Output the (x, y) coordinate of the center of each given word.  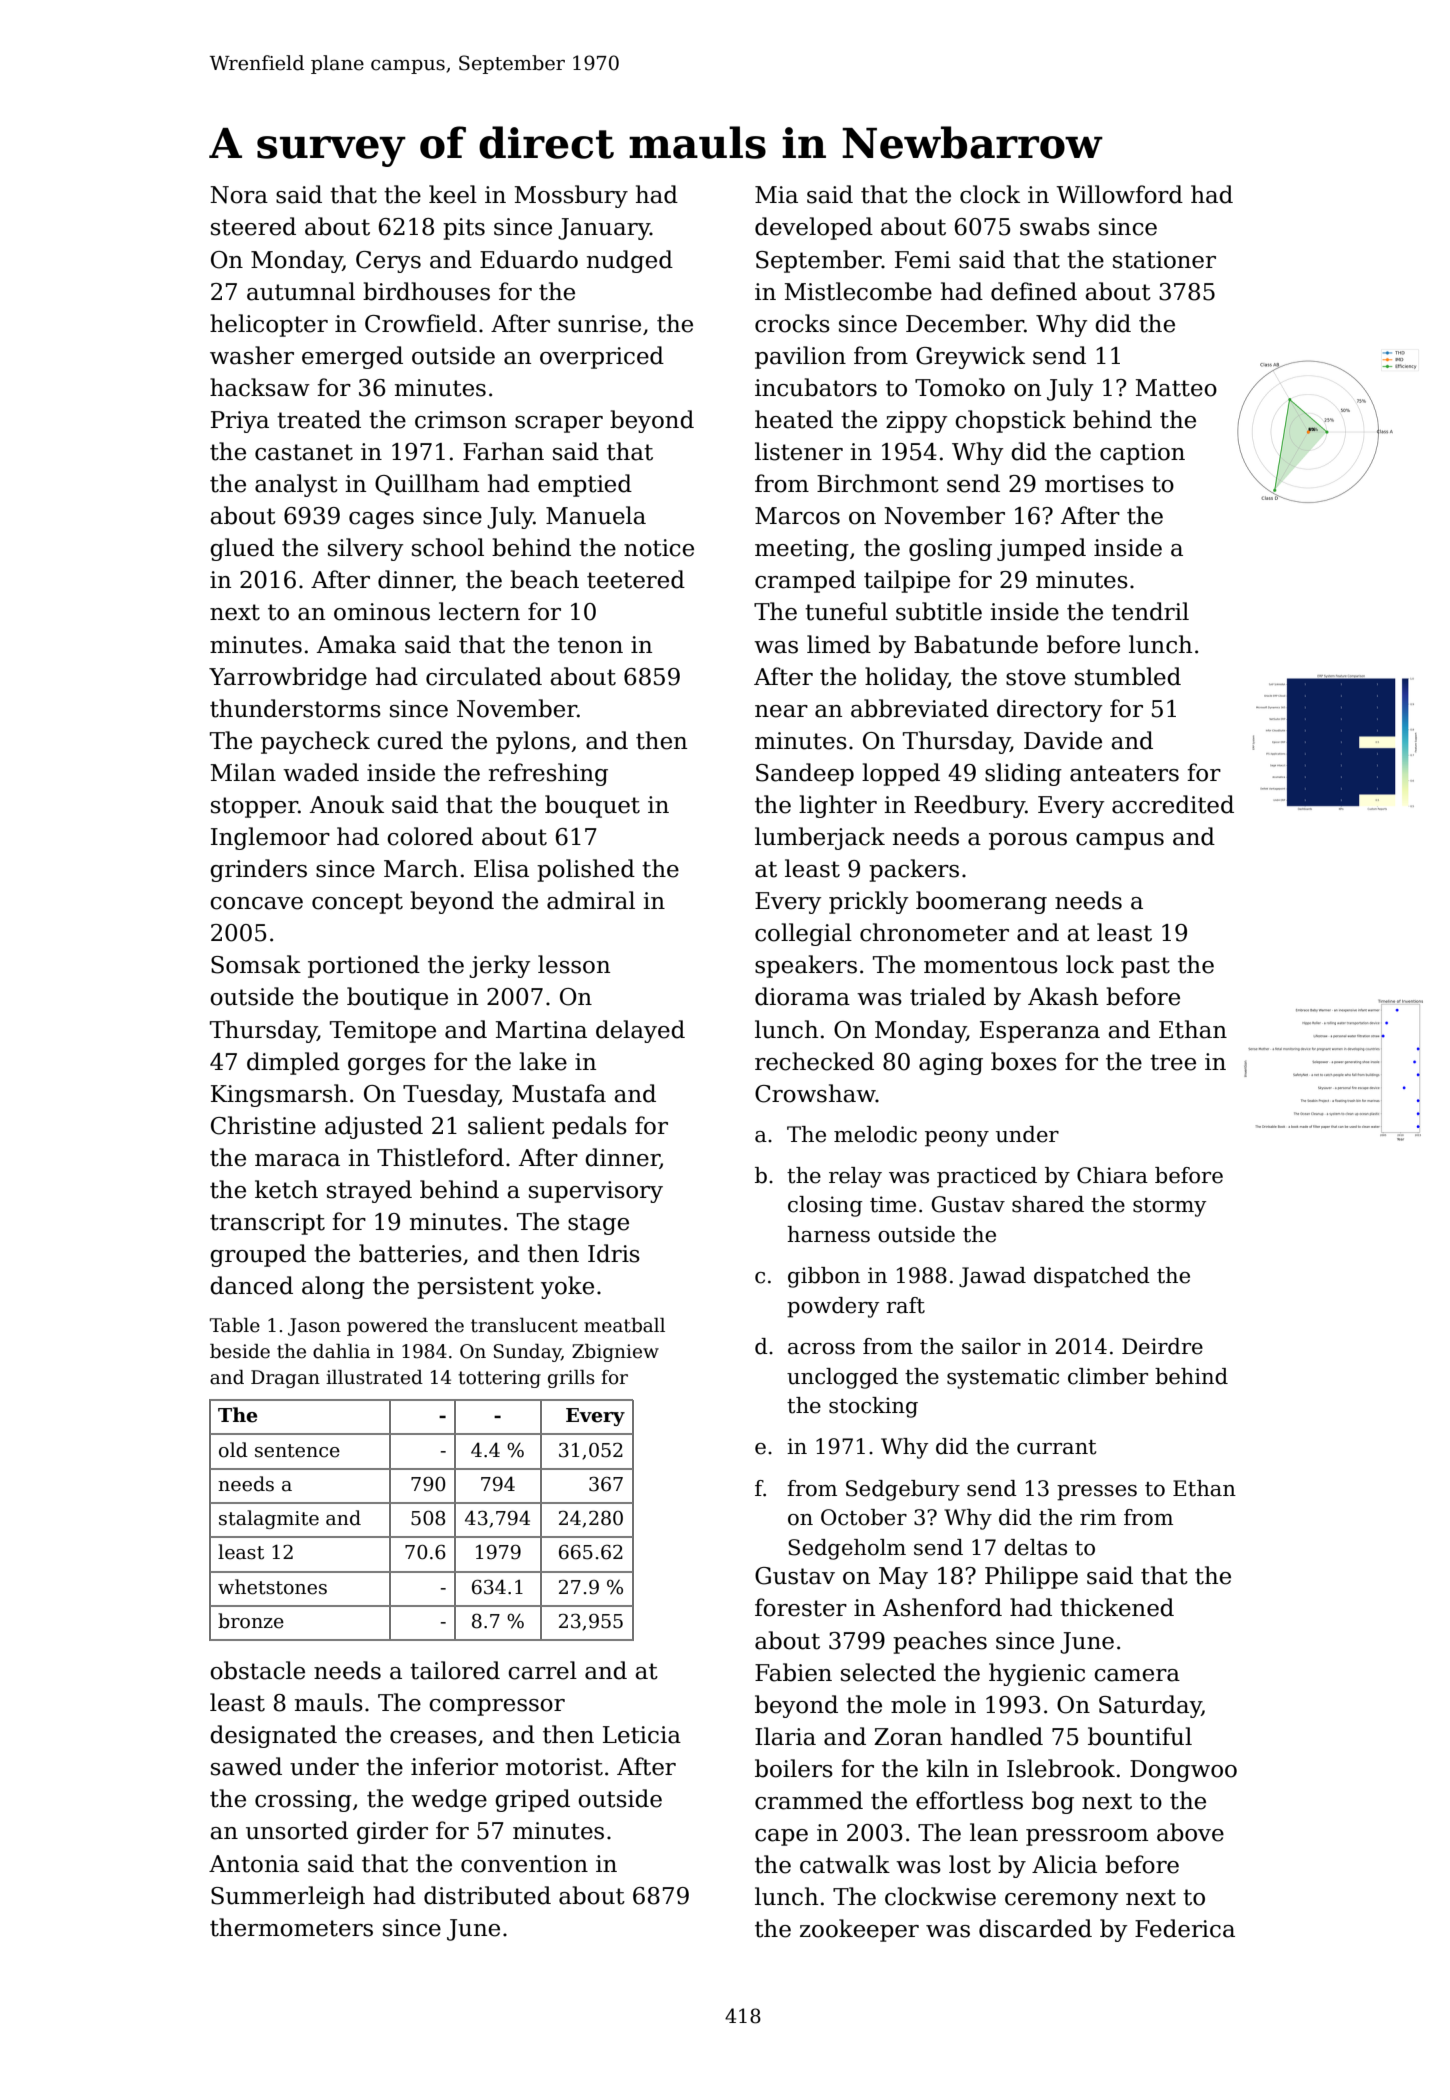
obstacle (257, 1670)
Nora (239, 195)
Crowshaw (815, 1093)
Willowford (1119, 194)
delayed (640, 1031)
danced (251, 1285)
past (1145, 967)
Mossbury (571, 196)
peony (957, 1139)
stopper (254, 807)
